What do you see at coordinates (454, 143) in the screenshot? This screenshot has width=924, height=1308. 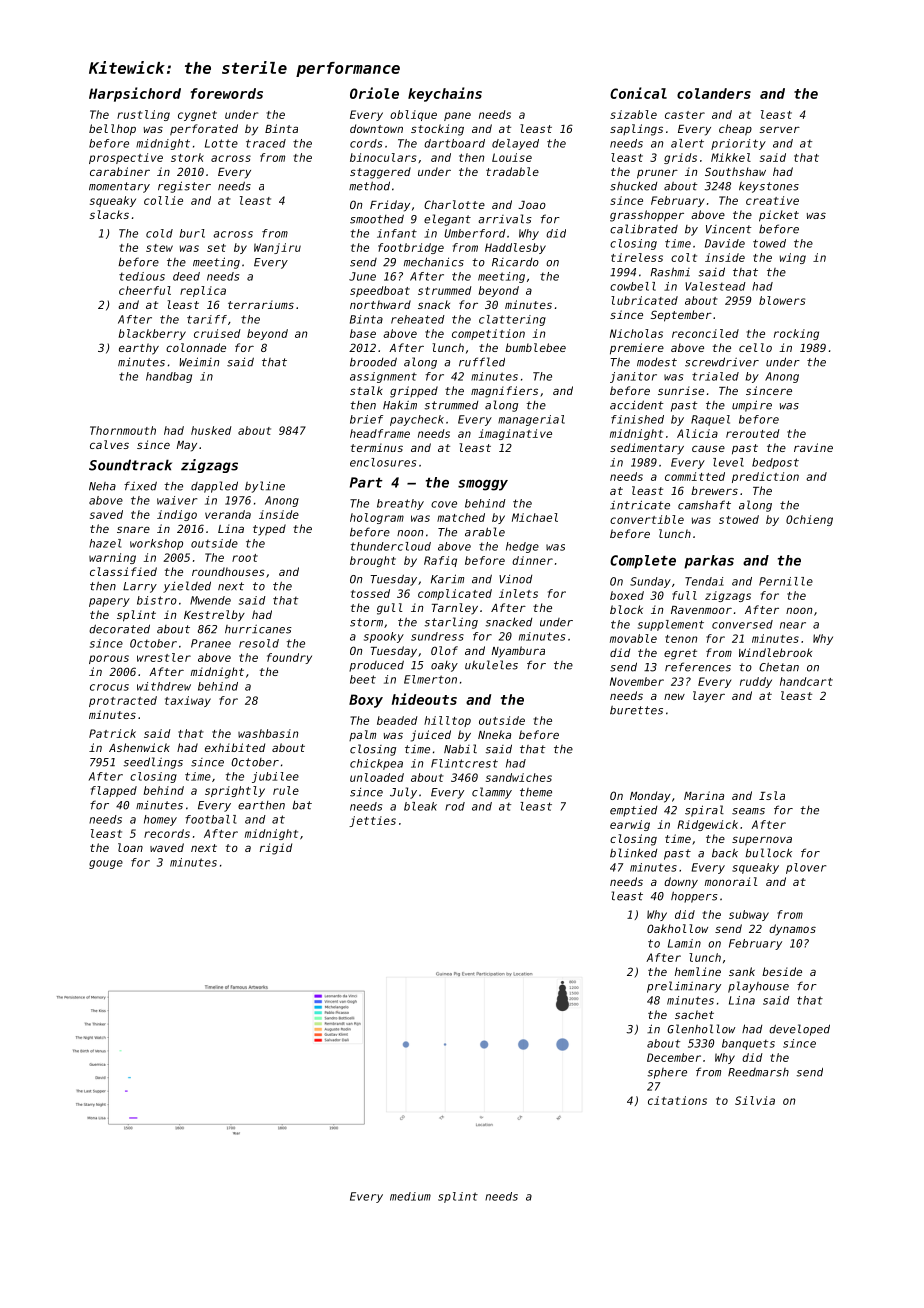 I see `dartboard` at bounding box center [454, 143].
